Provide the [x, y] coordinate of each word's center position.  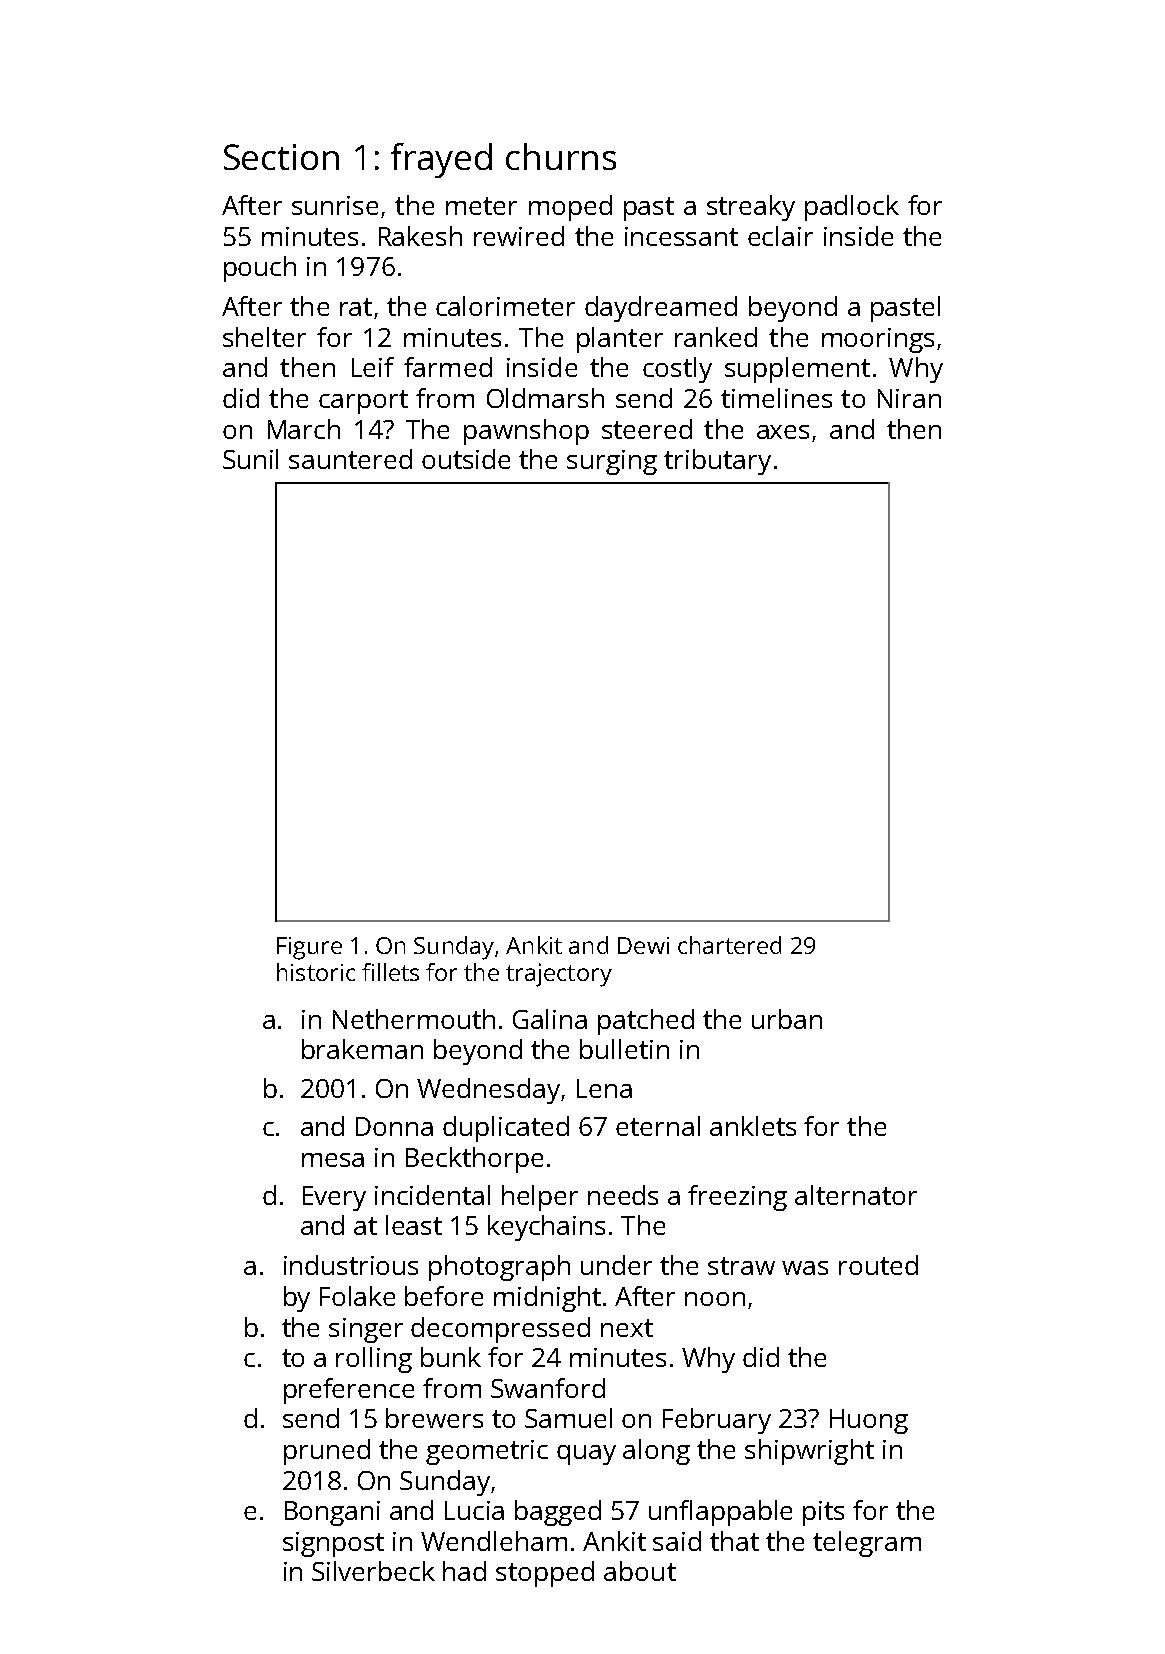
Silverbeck [373, 1571]
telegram [867, 1544]
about [640, 1571]
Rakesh [420, 236]
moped [570, 208]
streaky [751, 208]
